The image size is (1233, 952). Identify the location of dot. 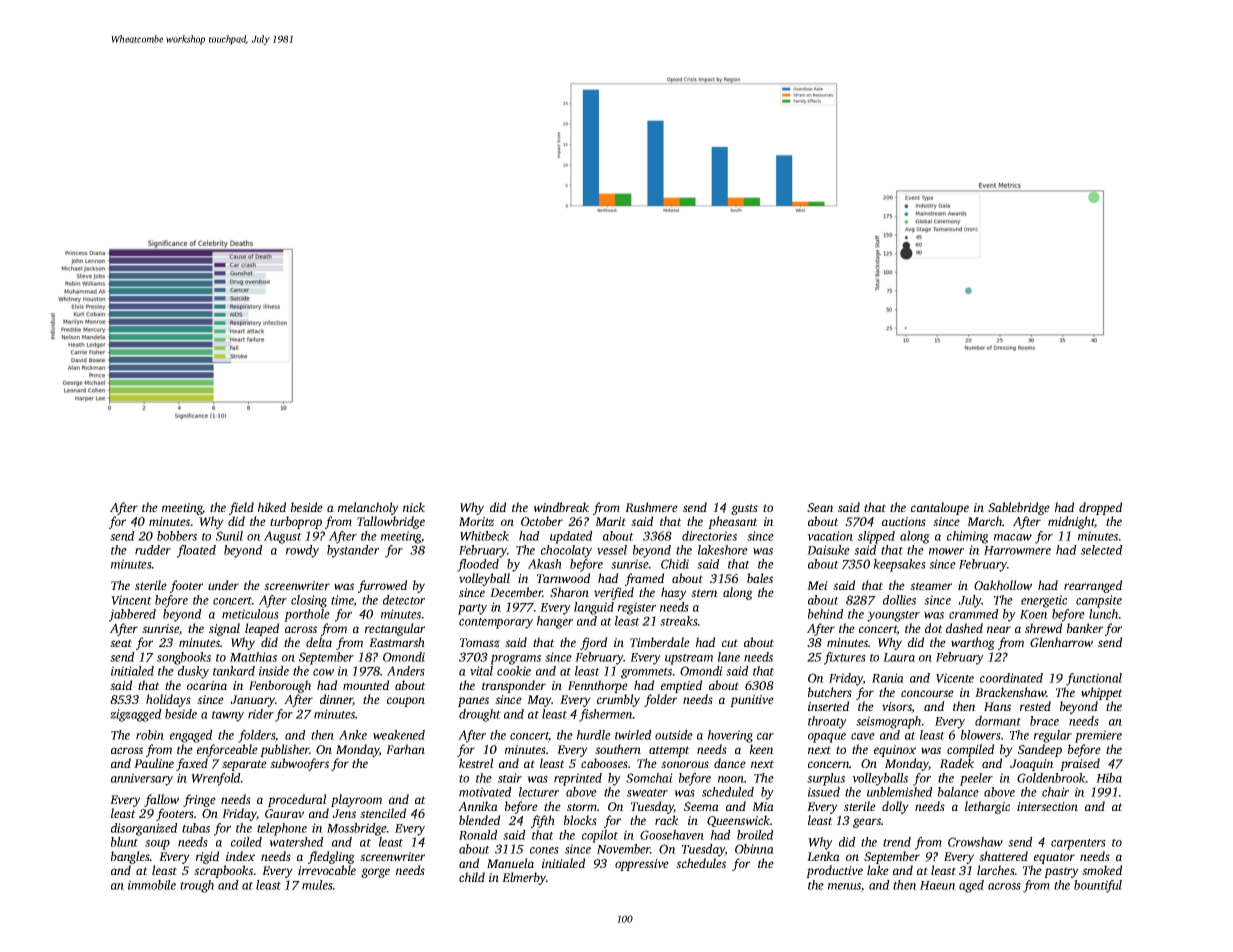
(934, 628).
